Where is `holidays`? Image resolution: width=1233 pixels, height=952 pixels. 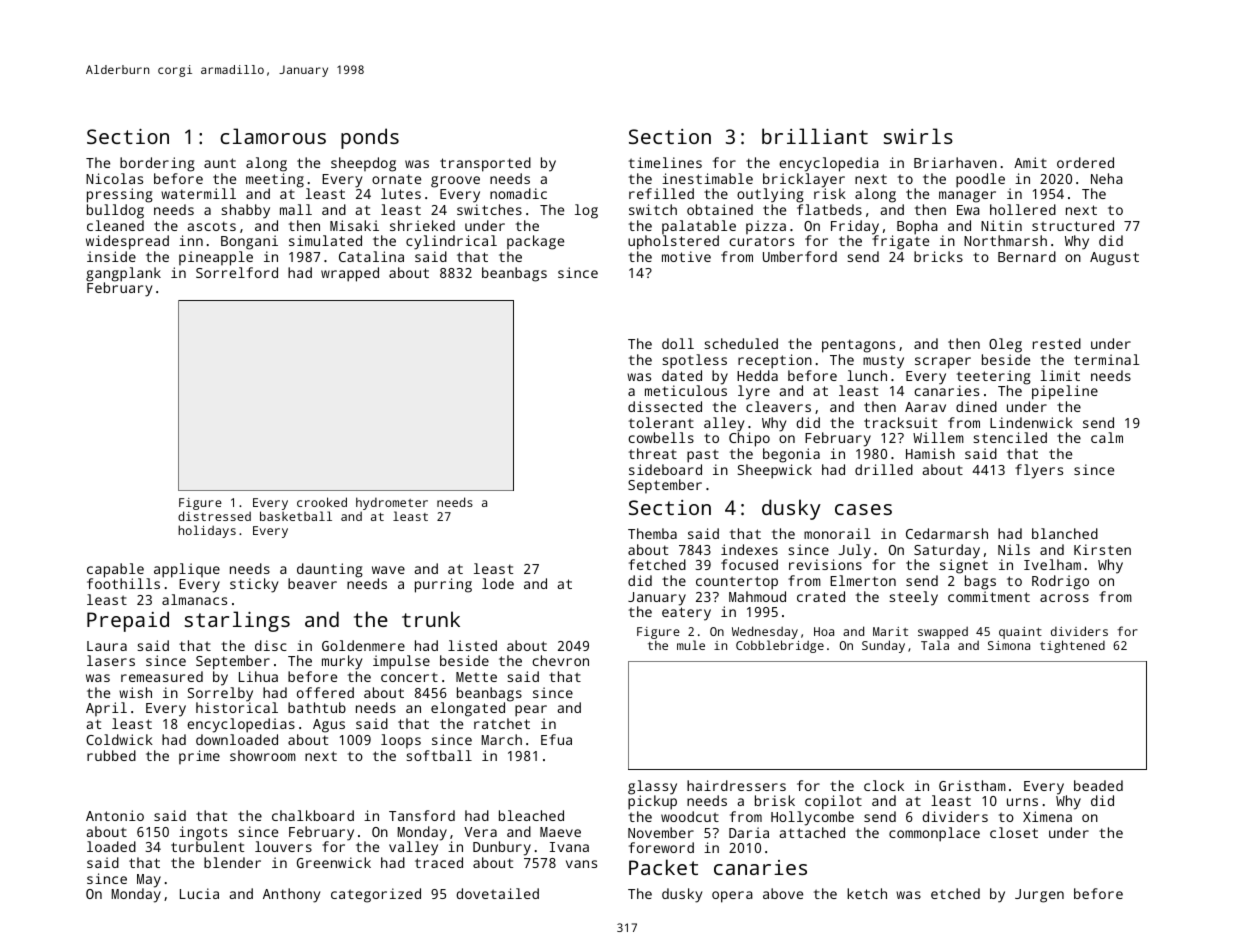
holidays is located at coordinates (207, 531).
